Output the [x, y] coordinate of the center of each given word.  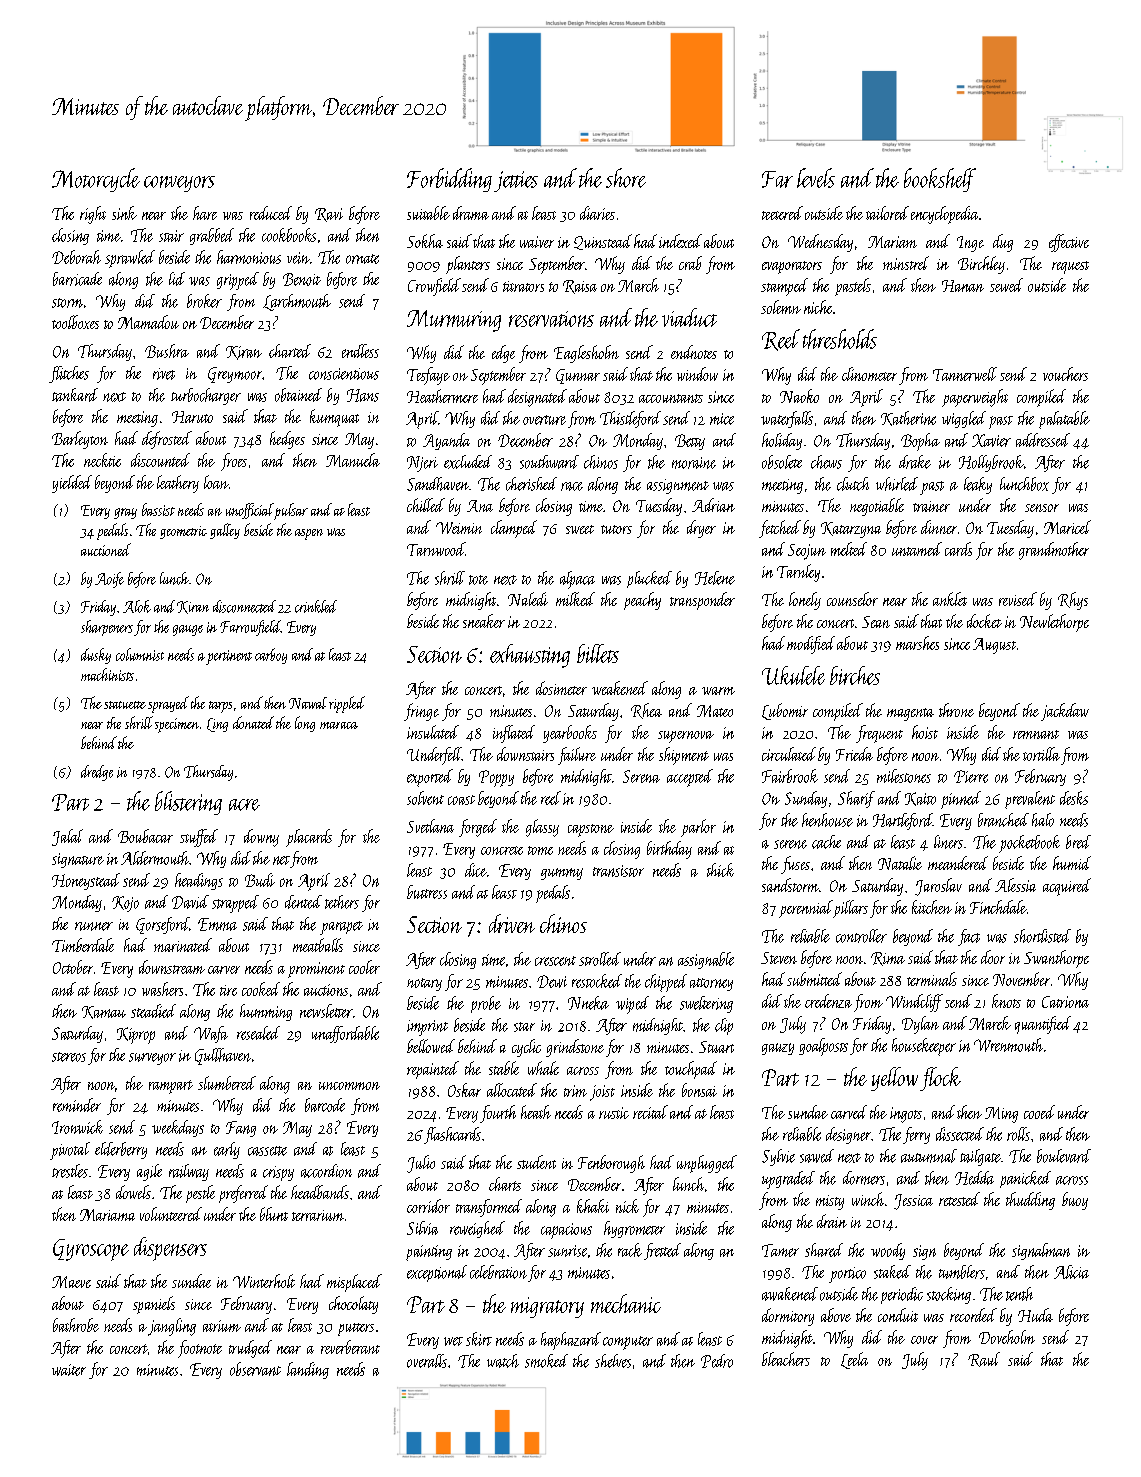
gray [125, 513]
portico [847, 1275]
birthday [669, 850]
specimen [177, 725]
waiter [69, 1370]
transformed [489, 1208]
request [1070, 267]
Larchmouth [297, 302]
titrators [523, 286]
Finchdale [998, 907]
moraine [694, 463]
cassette [267, 1151]
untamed [917, 549]
